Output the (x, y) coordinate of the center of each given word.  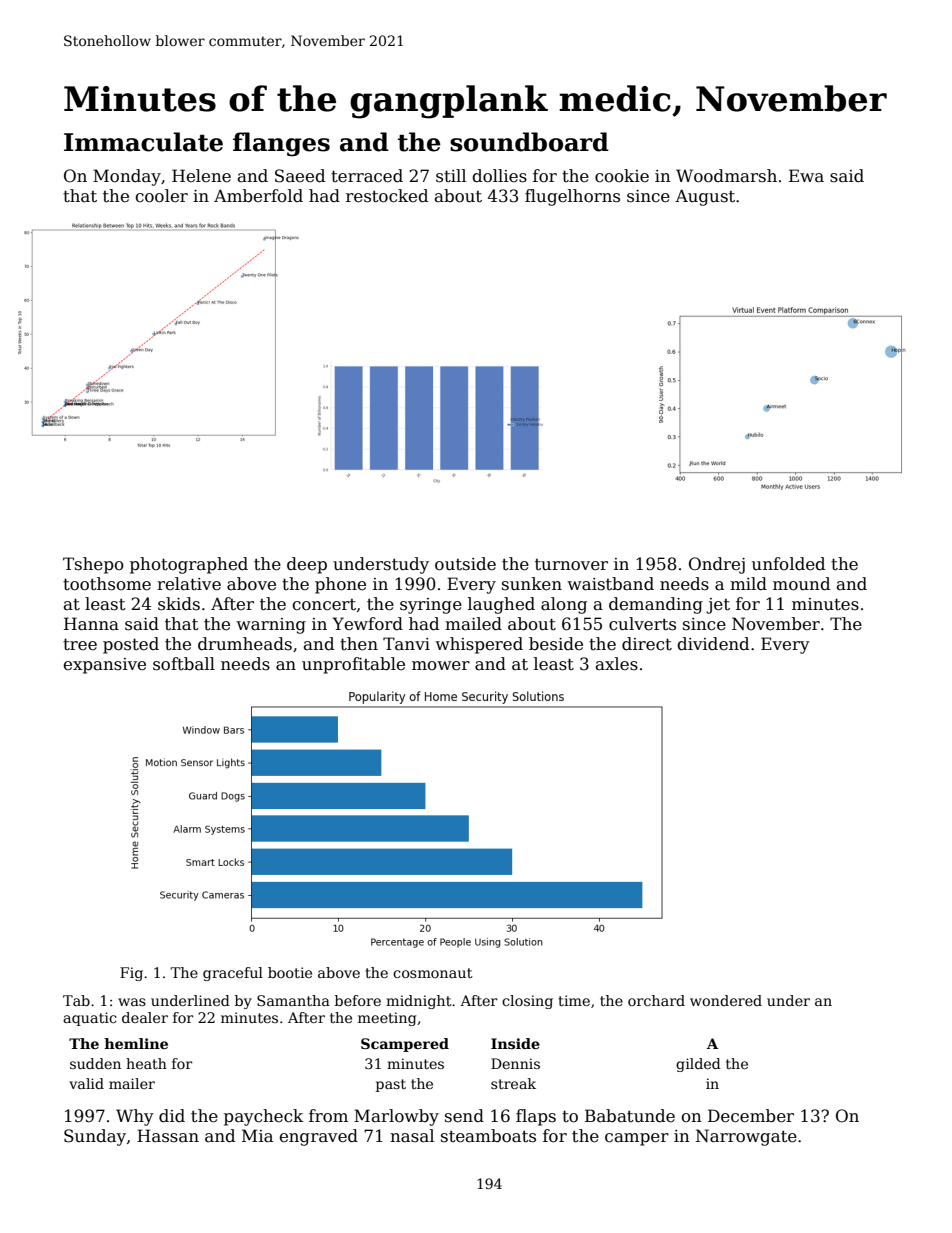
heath (146, 1063)
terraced (367, 176)
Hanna (91, 624)
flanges (281, 144)
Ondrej (717, 565)
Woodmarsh (726, 176)
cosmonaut (433, 973)
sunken (532, 584)
